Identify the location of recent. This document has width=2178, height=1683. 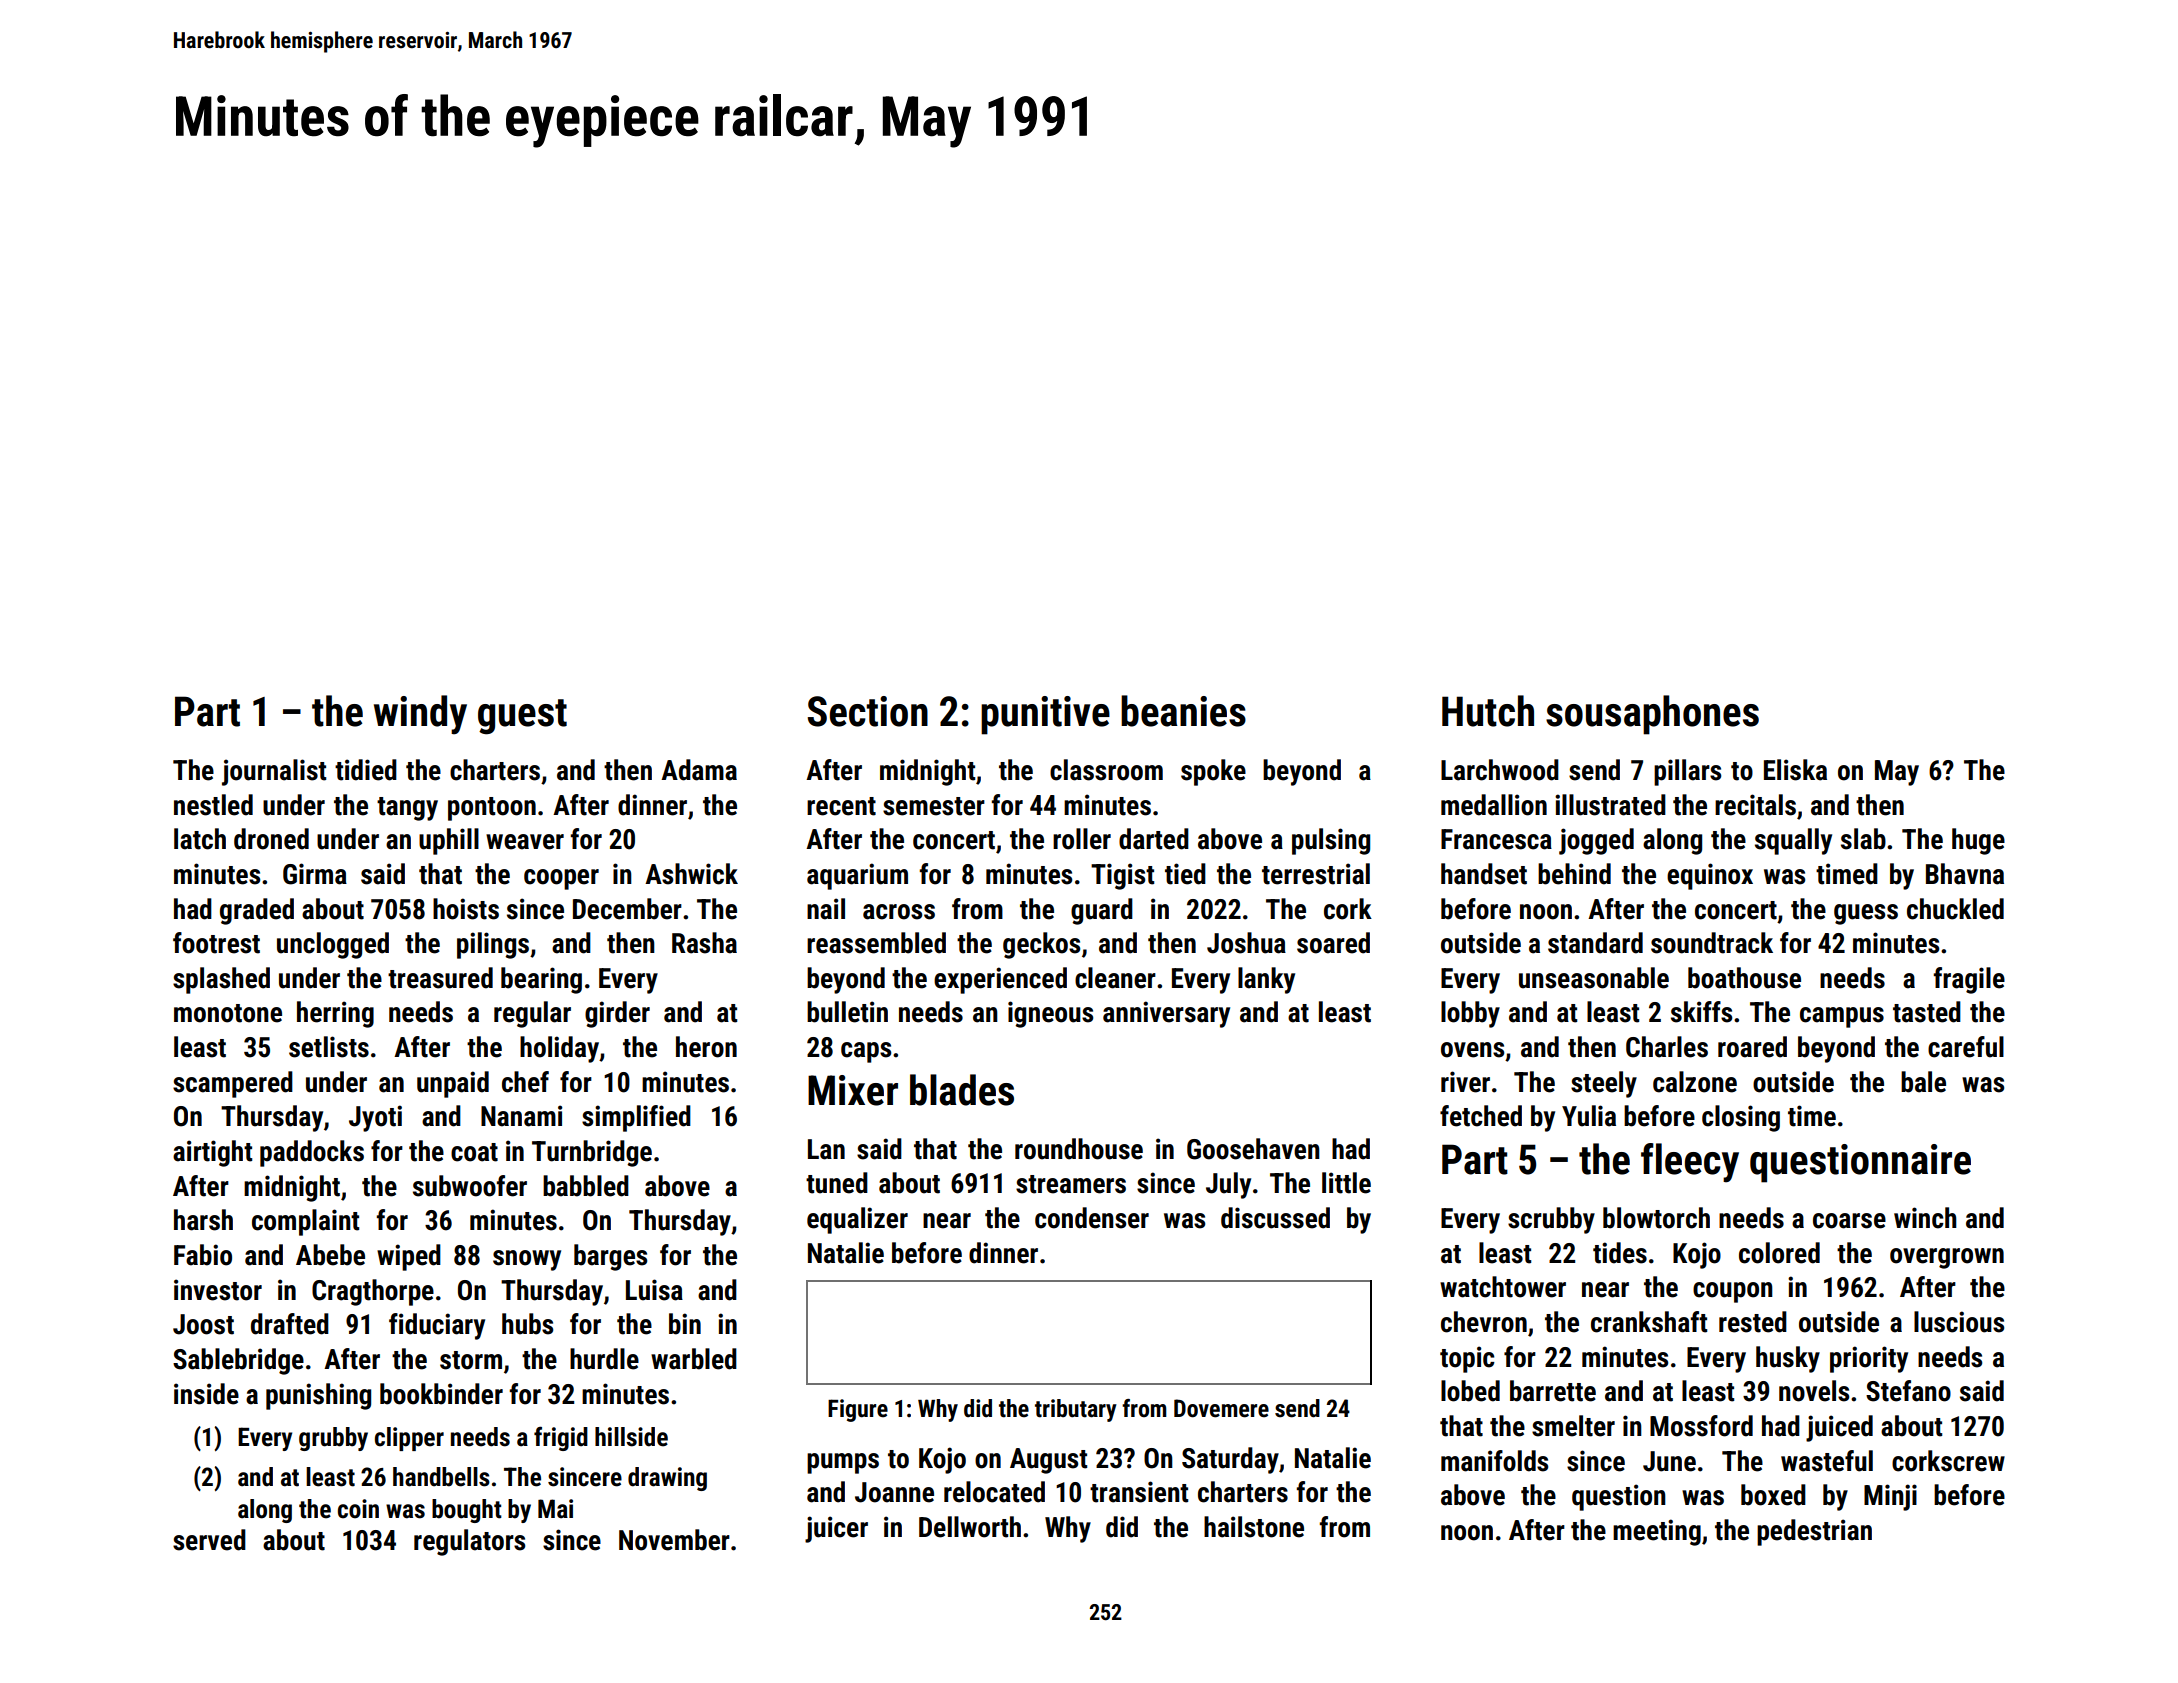
(841, 806).
